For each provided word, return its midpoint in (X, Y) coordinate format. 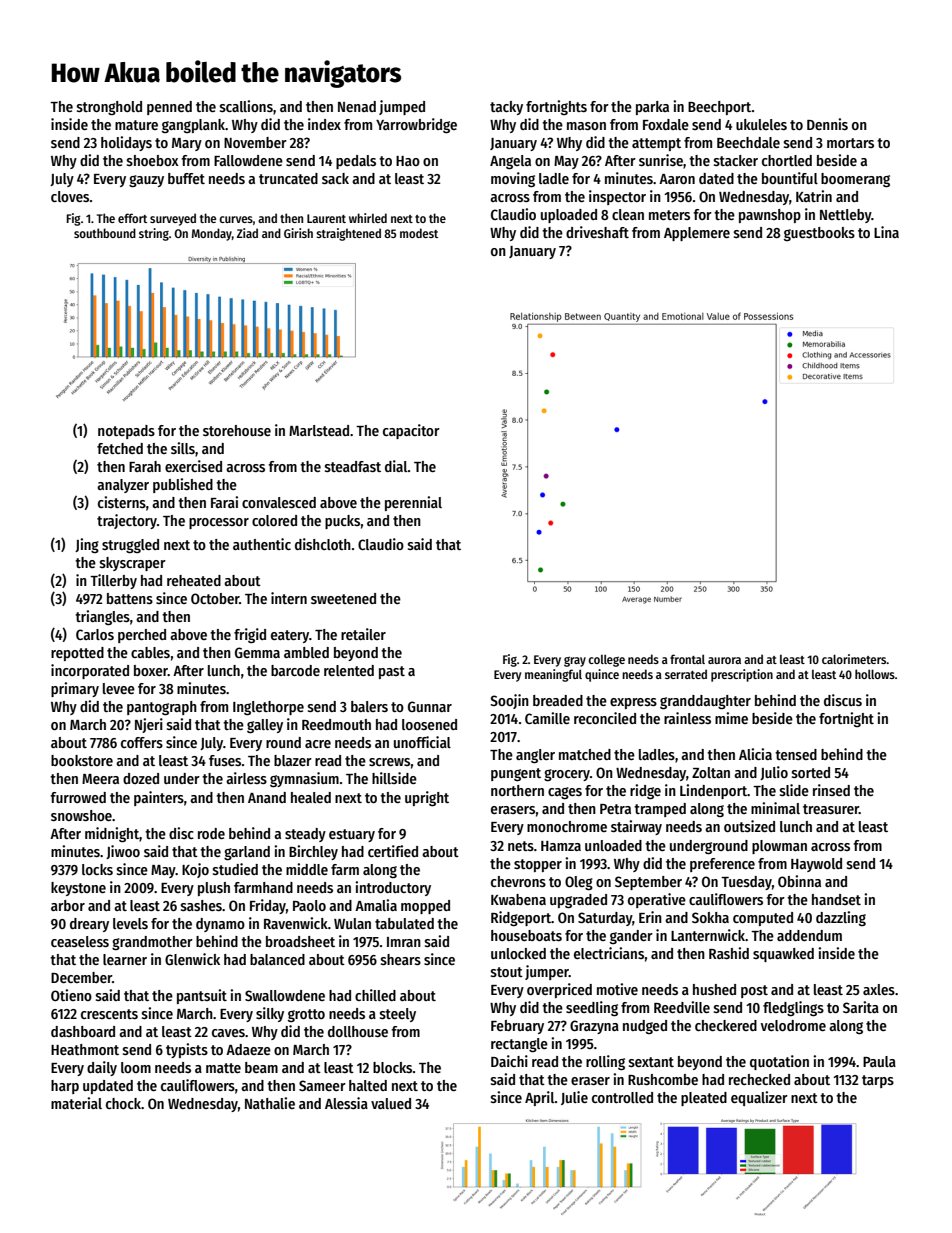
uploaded (569, 216)
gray (575, 661)
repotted (77, 654)
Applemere (697, 234)
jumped (402, 107)
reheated (194, 580)
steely (398, 1015)
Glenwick (192, 959)
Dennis (827, 124)
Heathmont (85, 1049)
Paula (879, 1061)
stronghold (109, 108)
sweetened (343, 598)
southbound (105, 233)
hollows (875, 674)
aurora (724, 660)
